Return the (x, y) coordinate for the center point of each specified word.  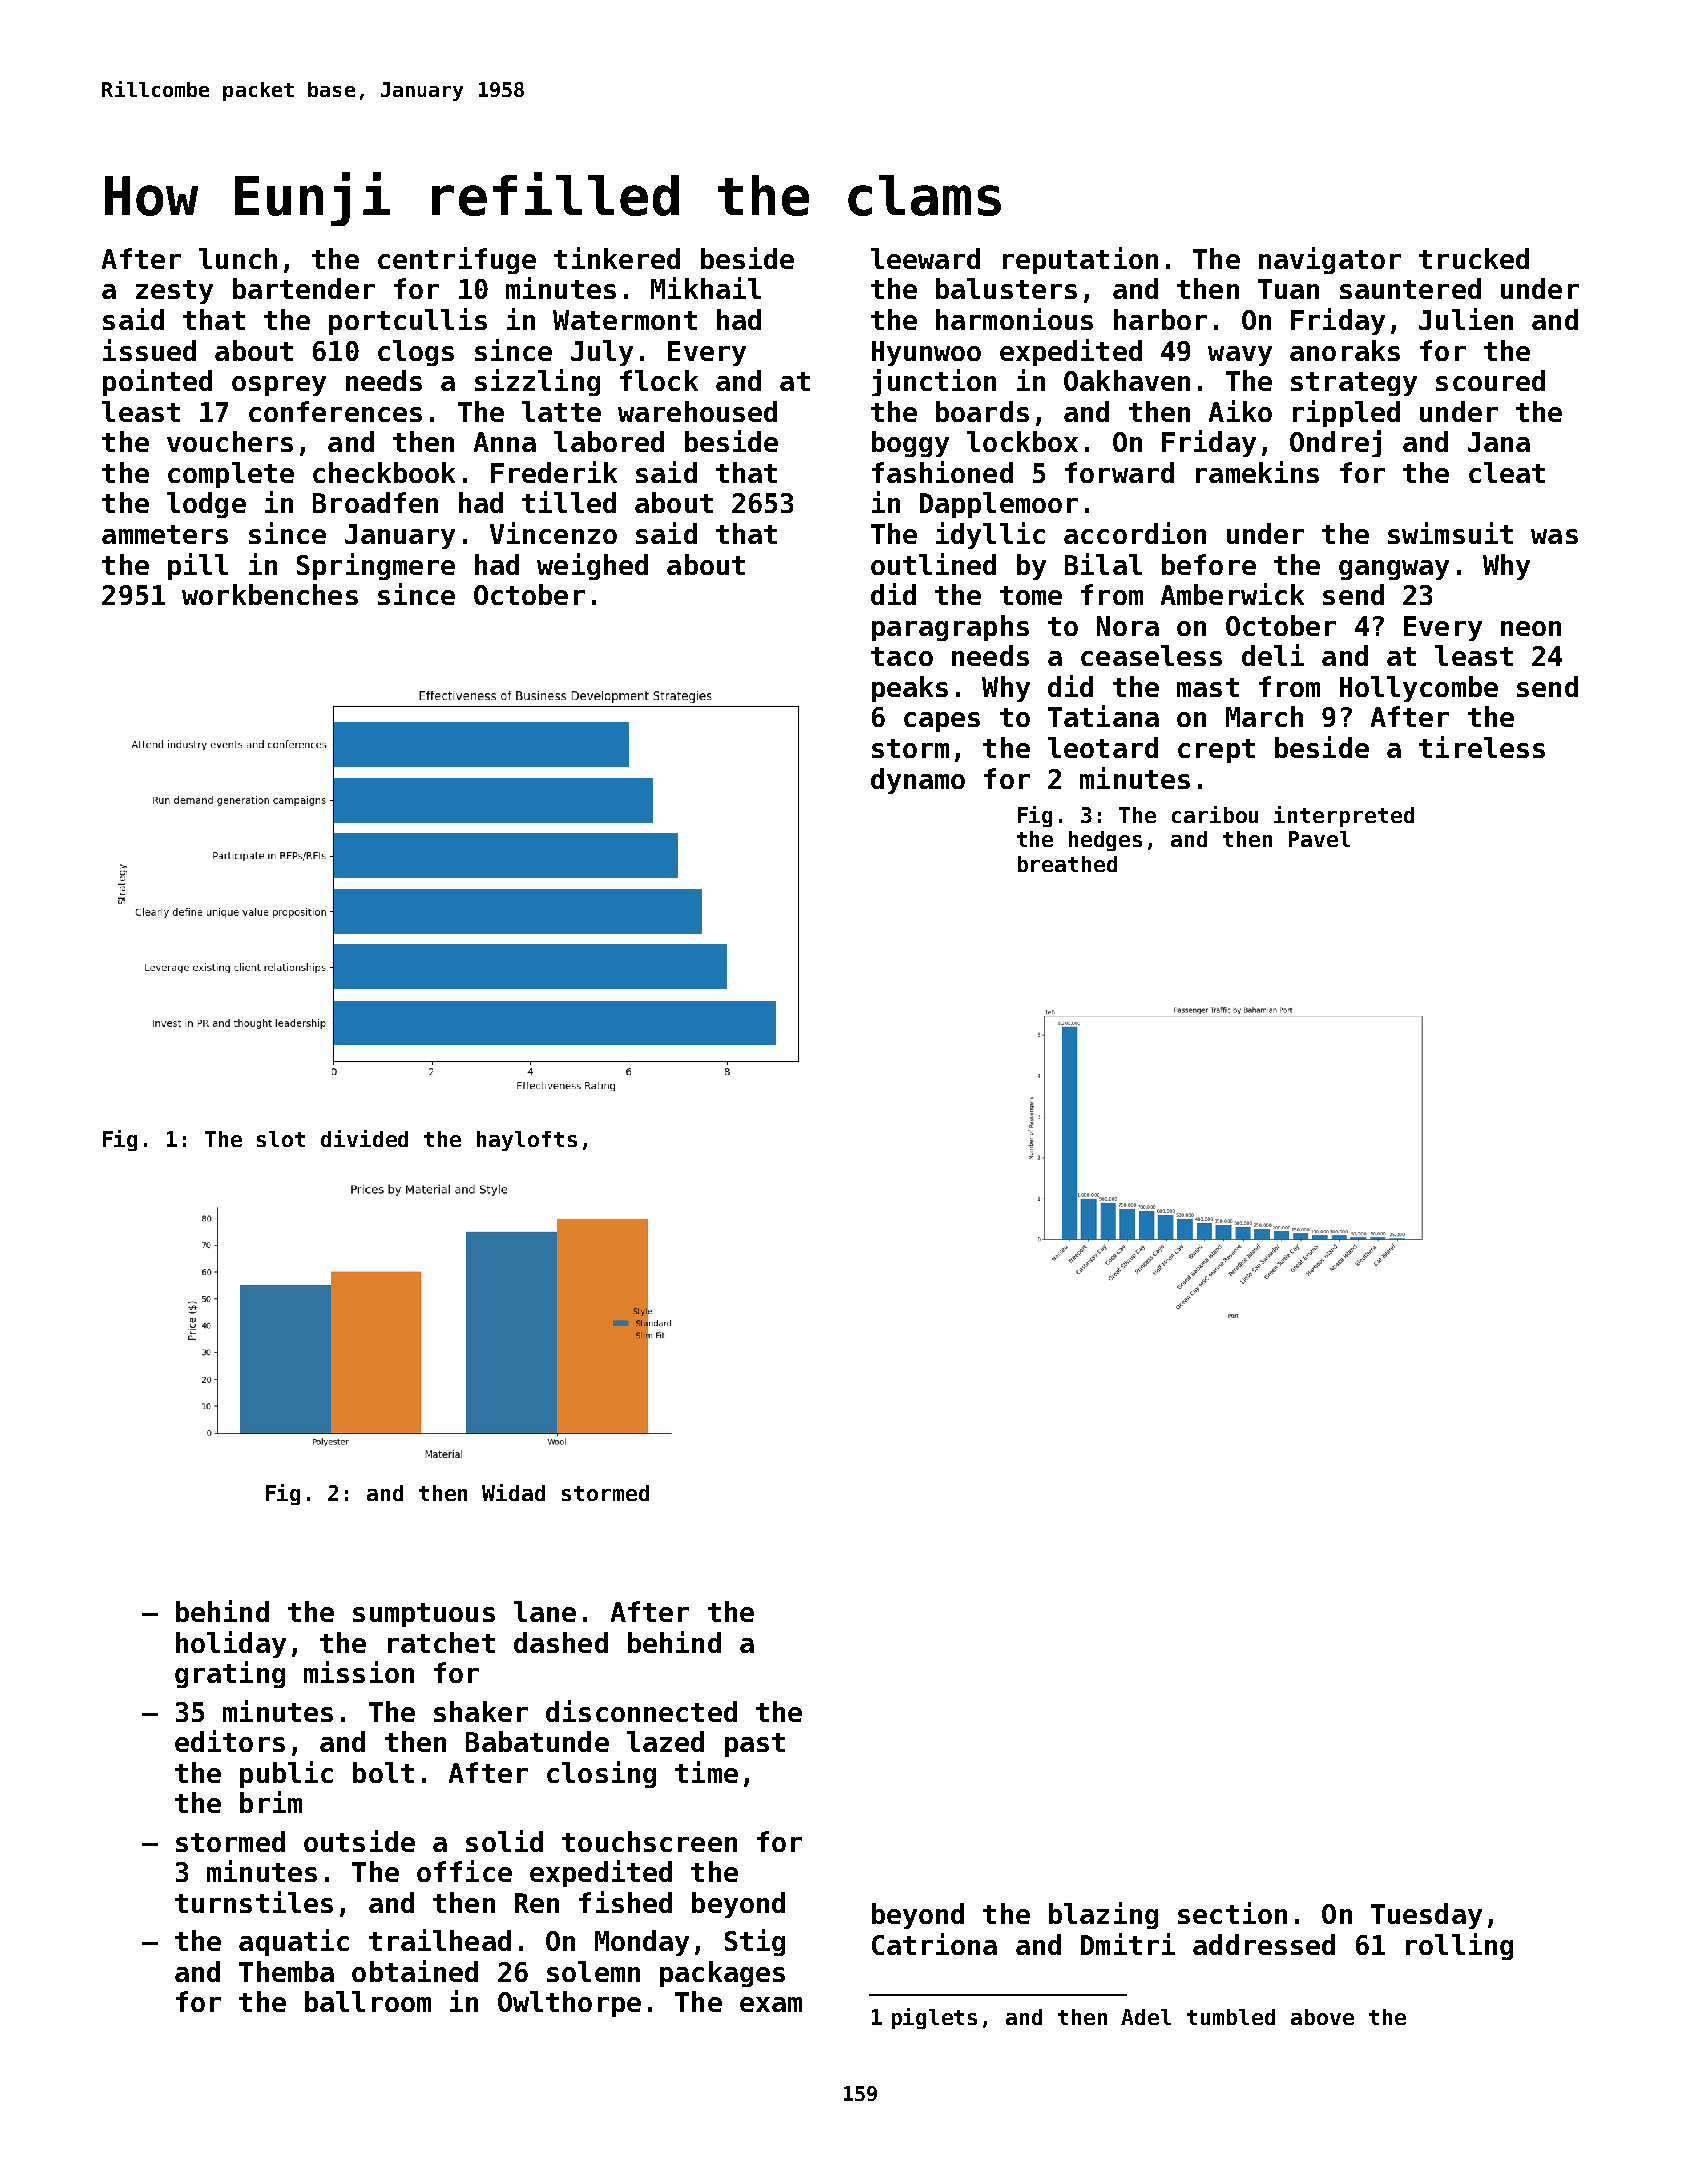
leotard (1103, 747)
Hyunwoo (926, 353)
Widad (513, 1492)
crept (1216, 751)
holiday (231, 1644)
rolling (1459, 1946)
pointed (157, 382)
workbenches (270, 594)
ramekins (1257, 472)
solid (504, 1841)
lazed (665, 1741)
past (755, 1745)
